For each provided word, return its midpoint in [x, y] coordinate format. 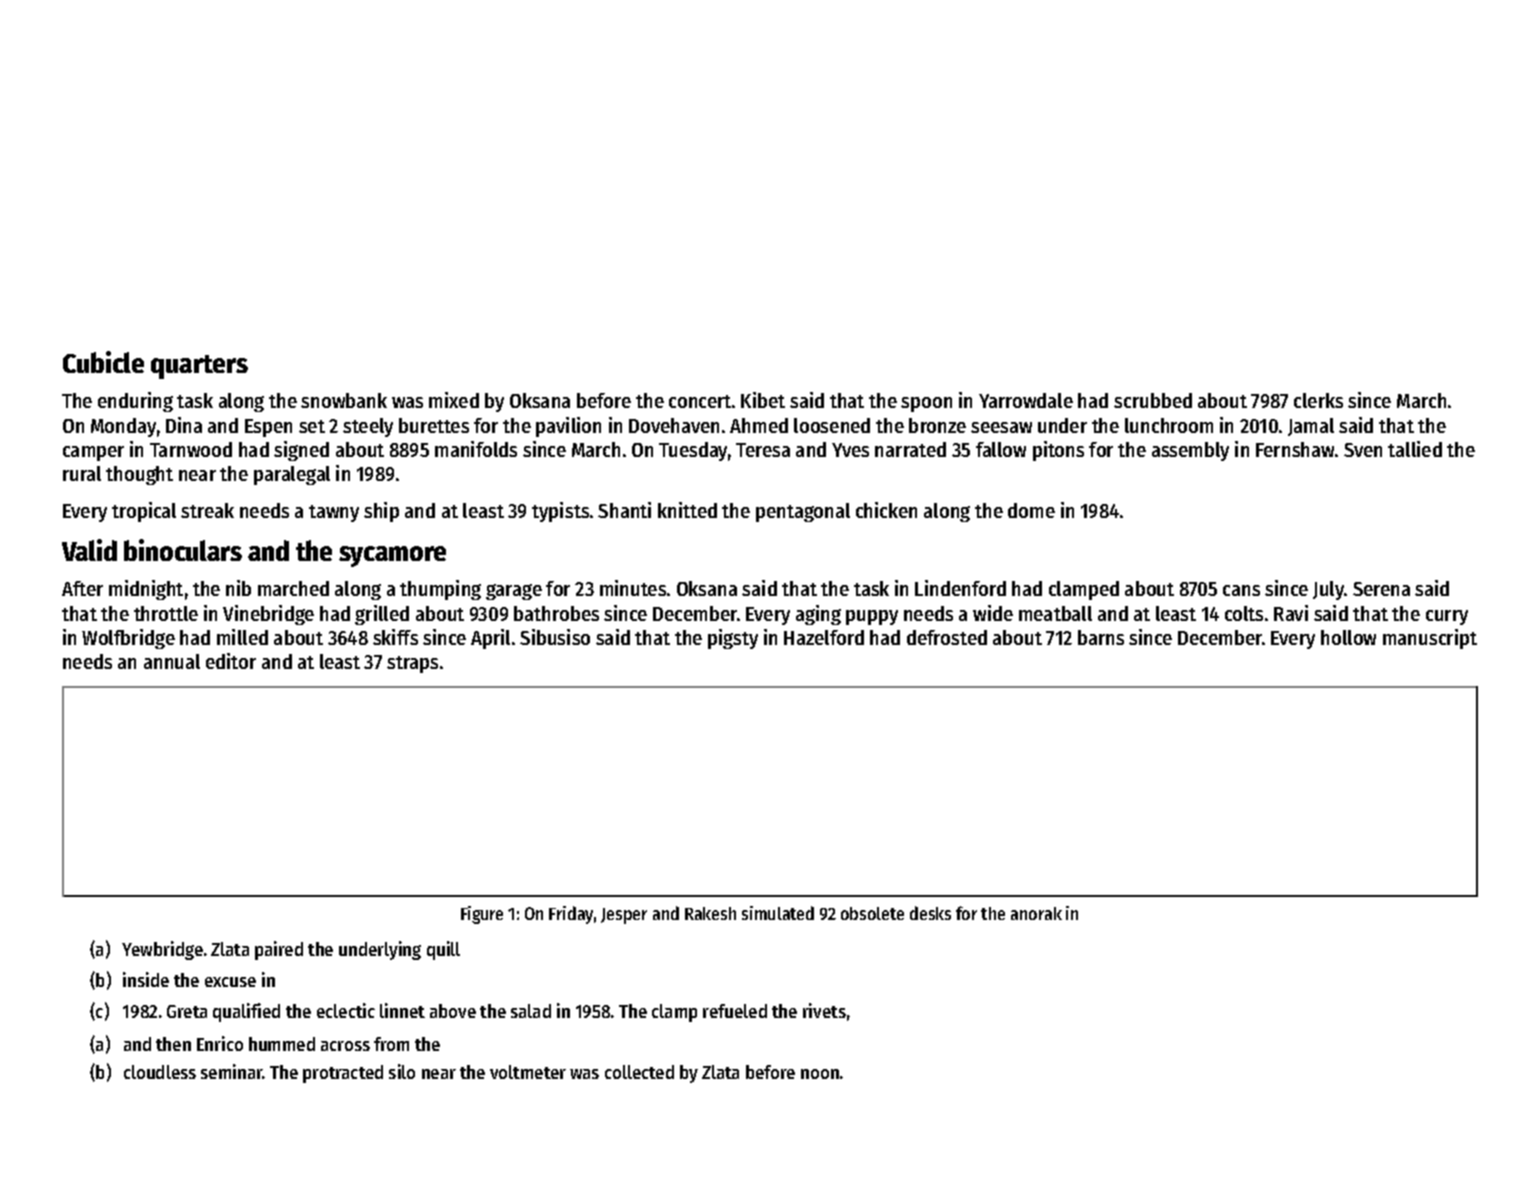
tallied [1415, 449]
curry [1447, 617]
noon [820, 1074]
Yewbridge [162, 950]
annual [172, 661]
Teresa [763, 450]
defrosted [947, 637]
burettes [434, 425]
